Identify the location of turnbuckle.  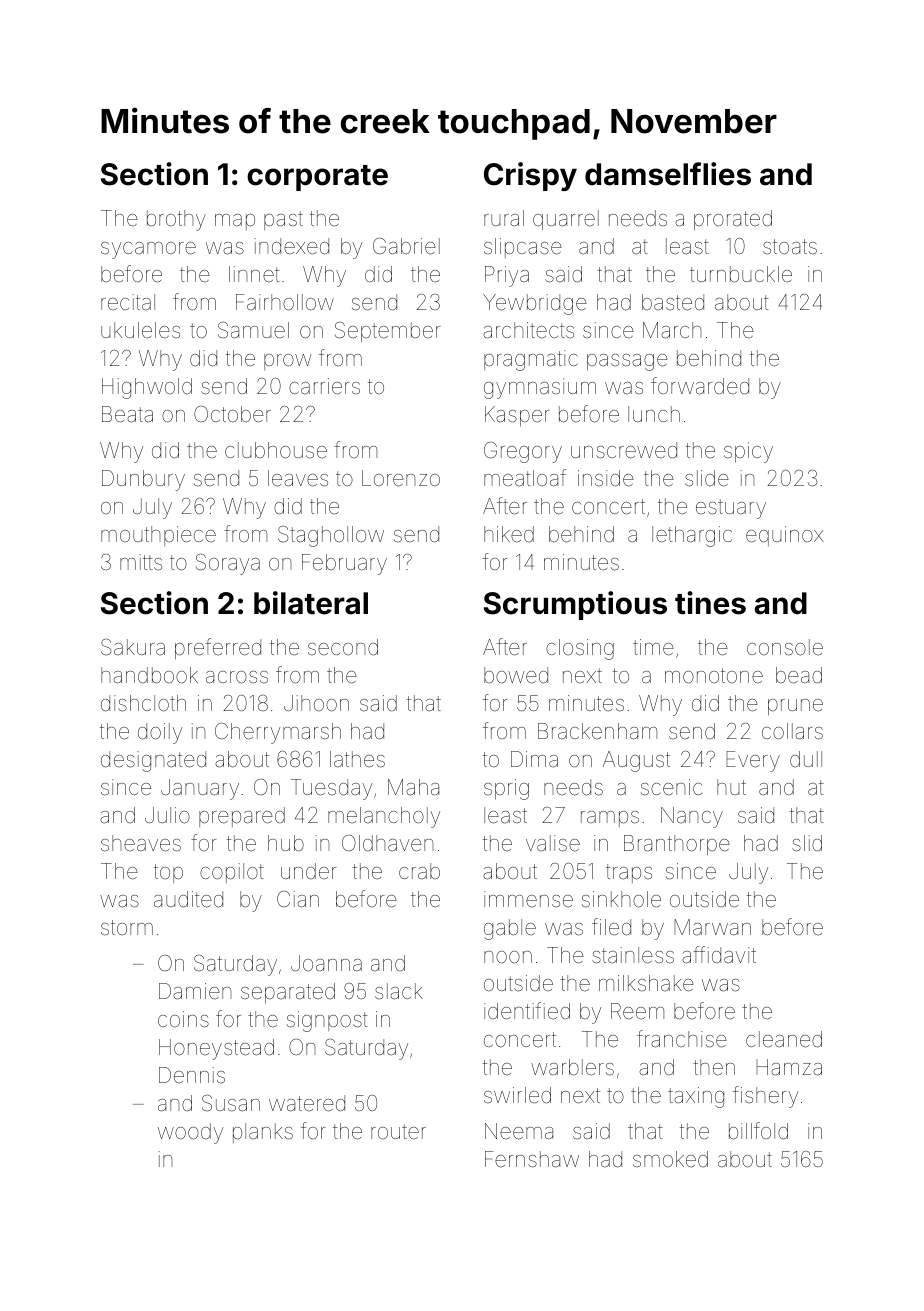
(741, 274).
